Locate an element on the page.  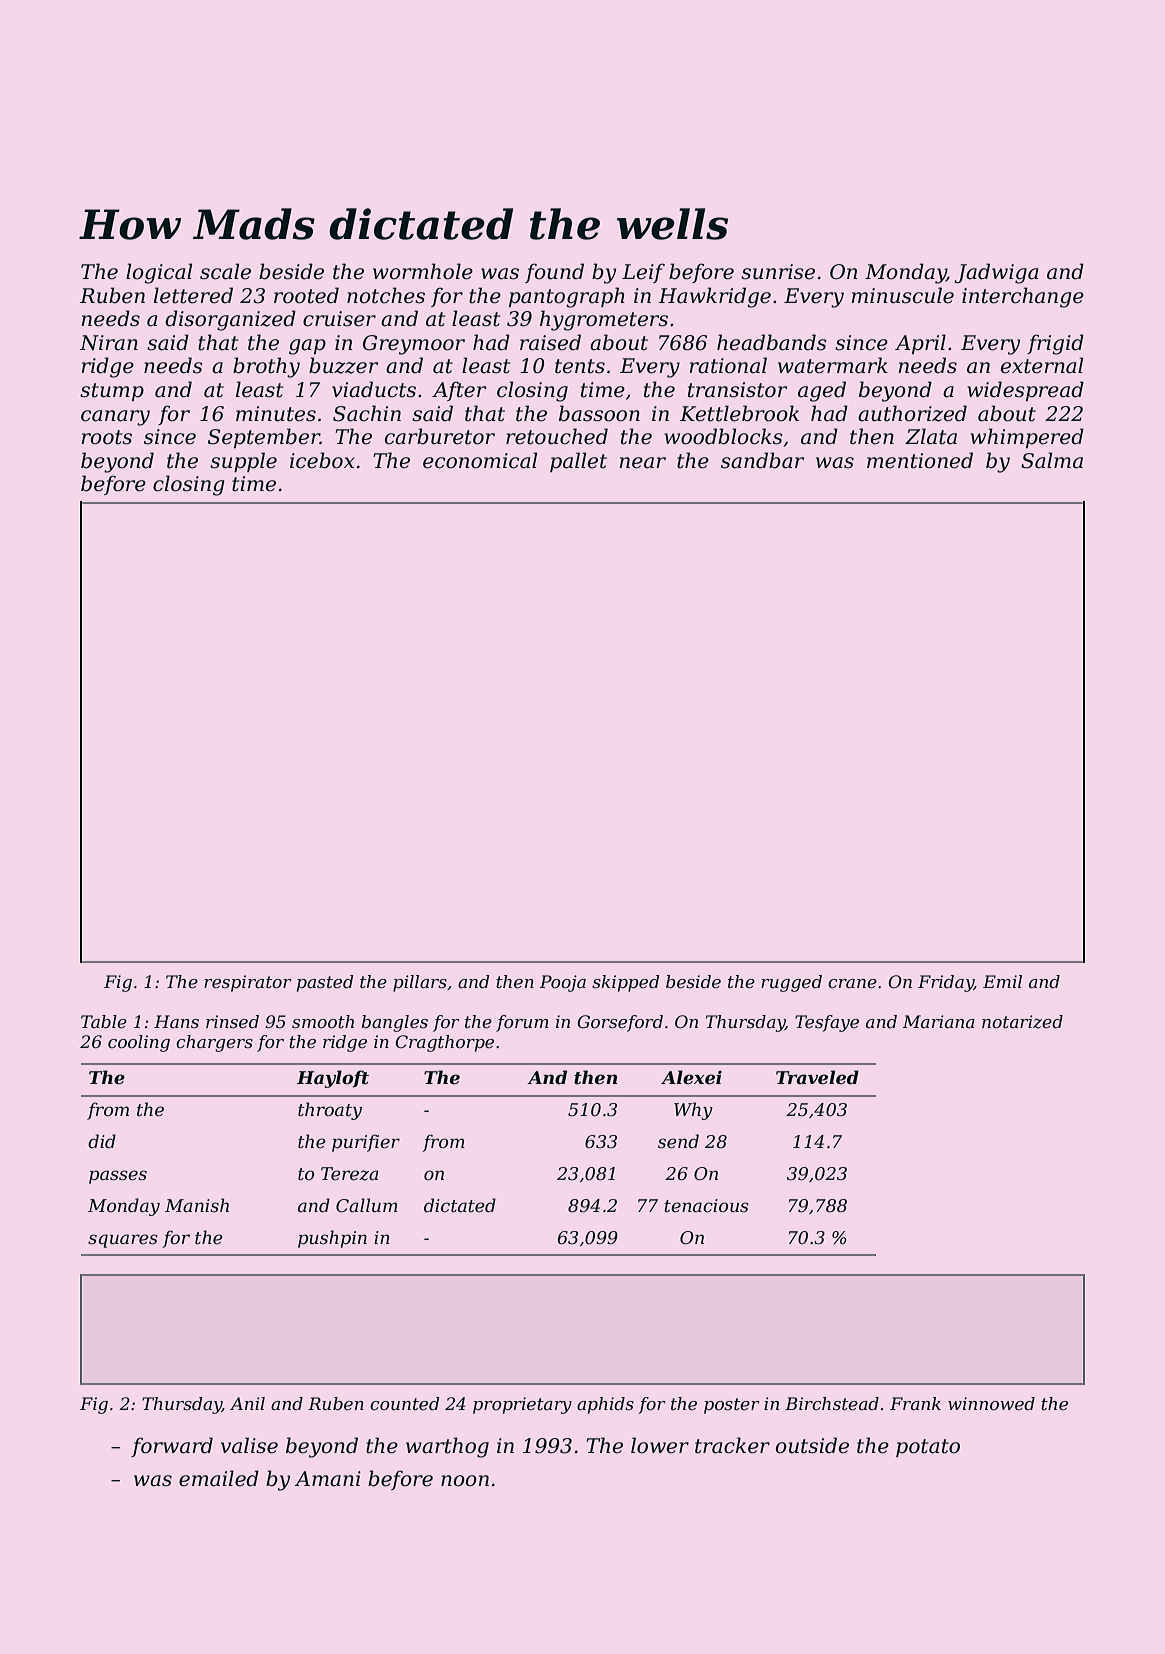
outside is located at coordinates (812, 1445).
